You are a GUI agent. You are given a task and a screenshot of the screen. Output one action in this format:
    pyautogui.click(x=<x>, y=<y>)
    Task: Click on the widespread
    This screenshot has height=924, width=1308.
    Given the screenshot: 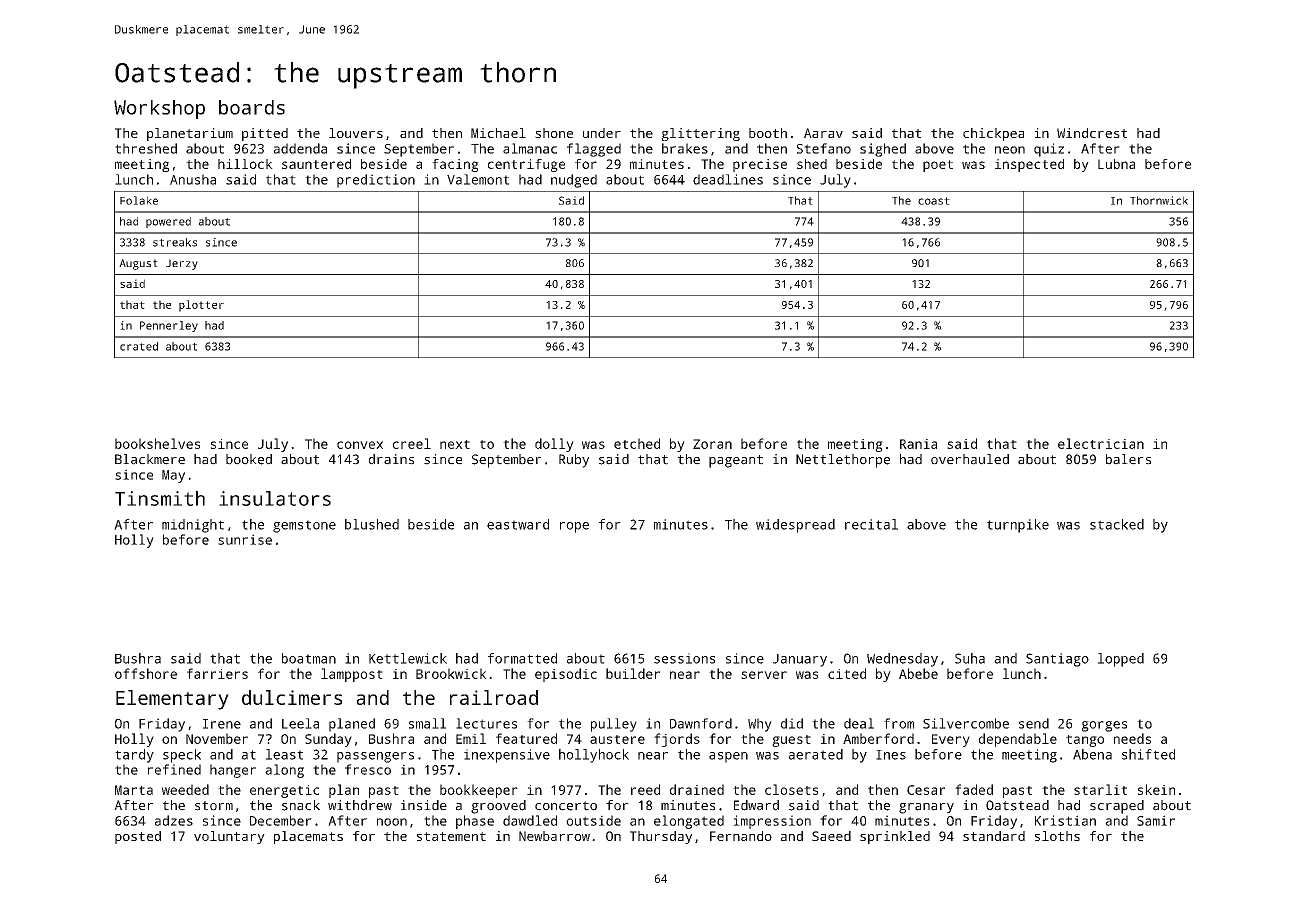 What is the action you would take?
    pyautogui.click(x=795, y=526)
